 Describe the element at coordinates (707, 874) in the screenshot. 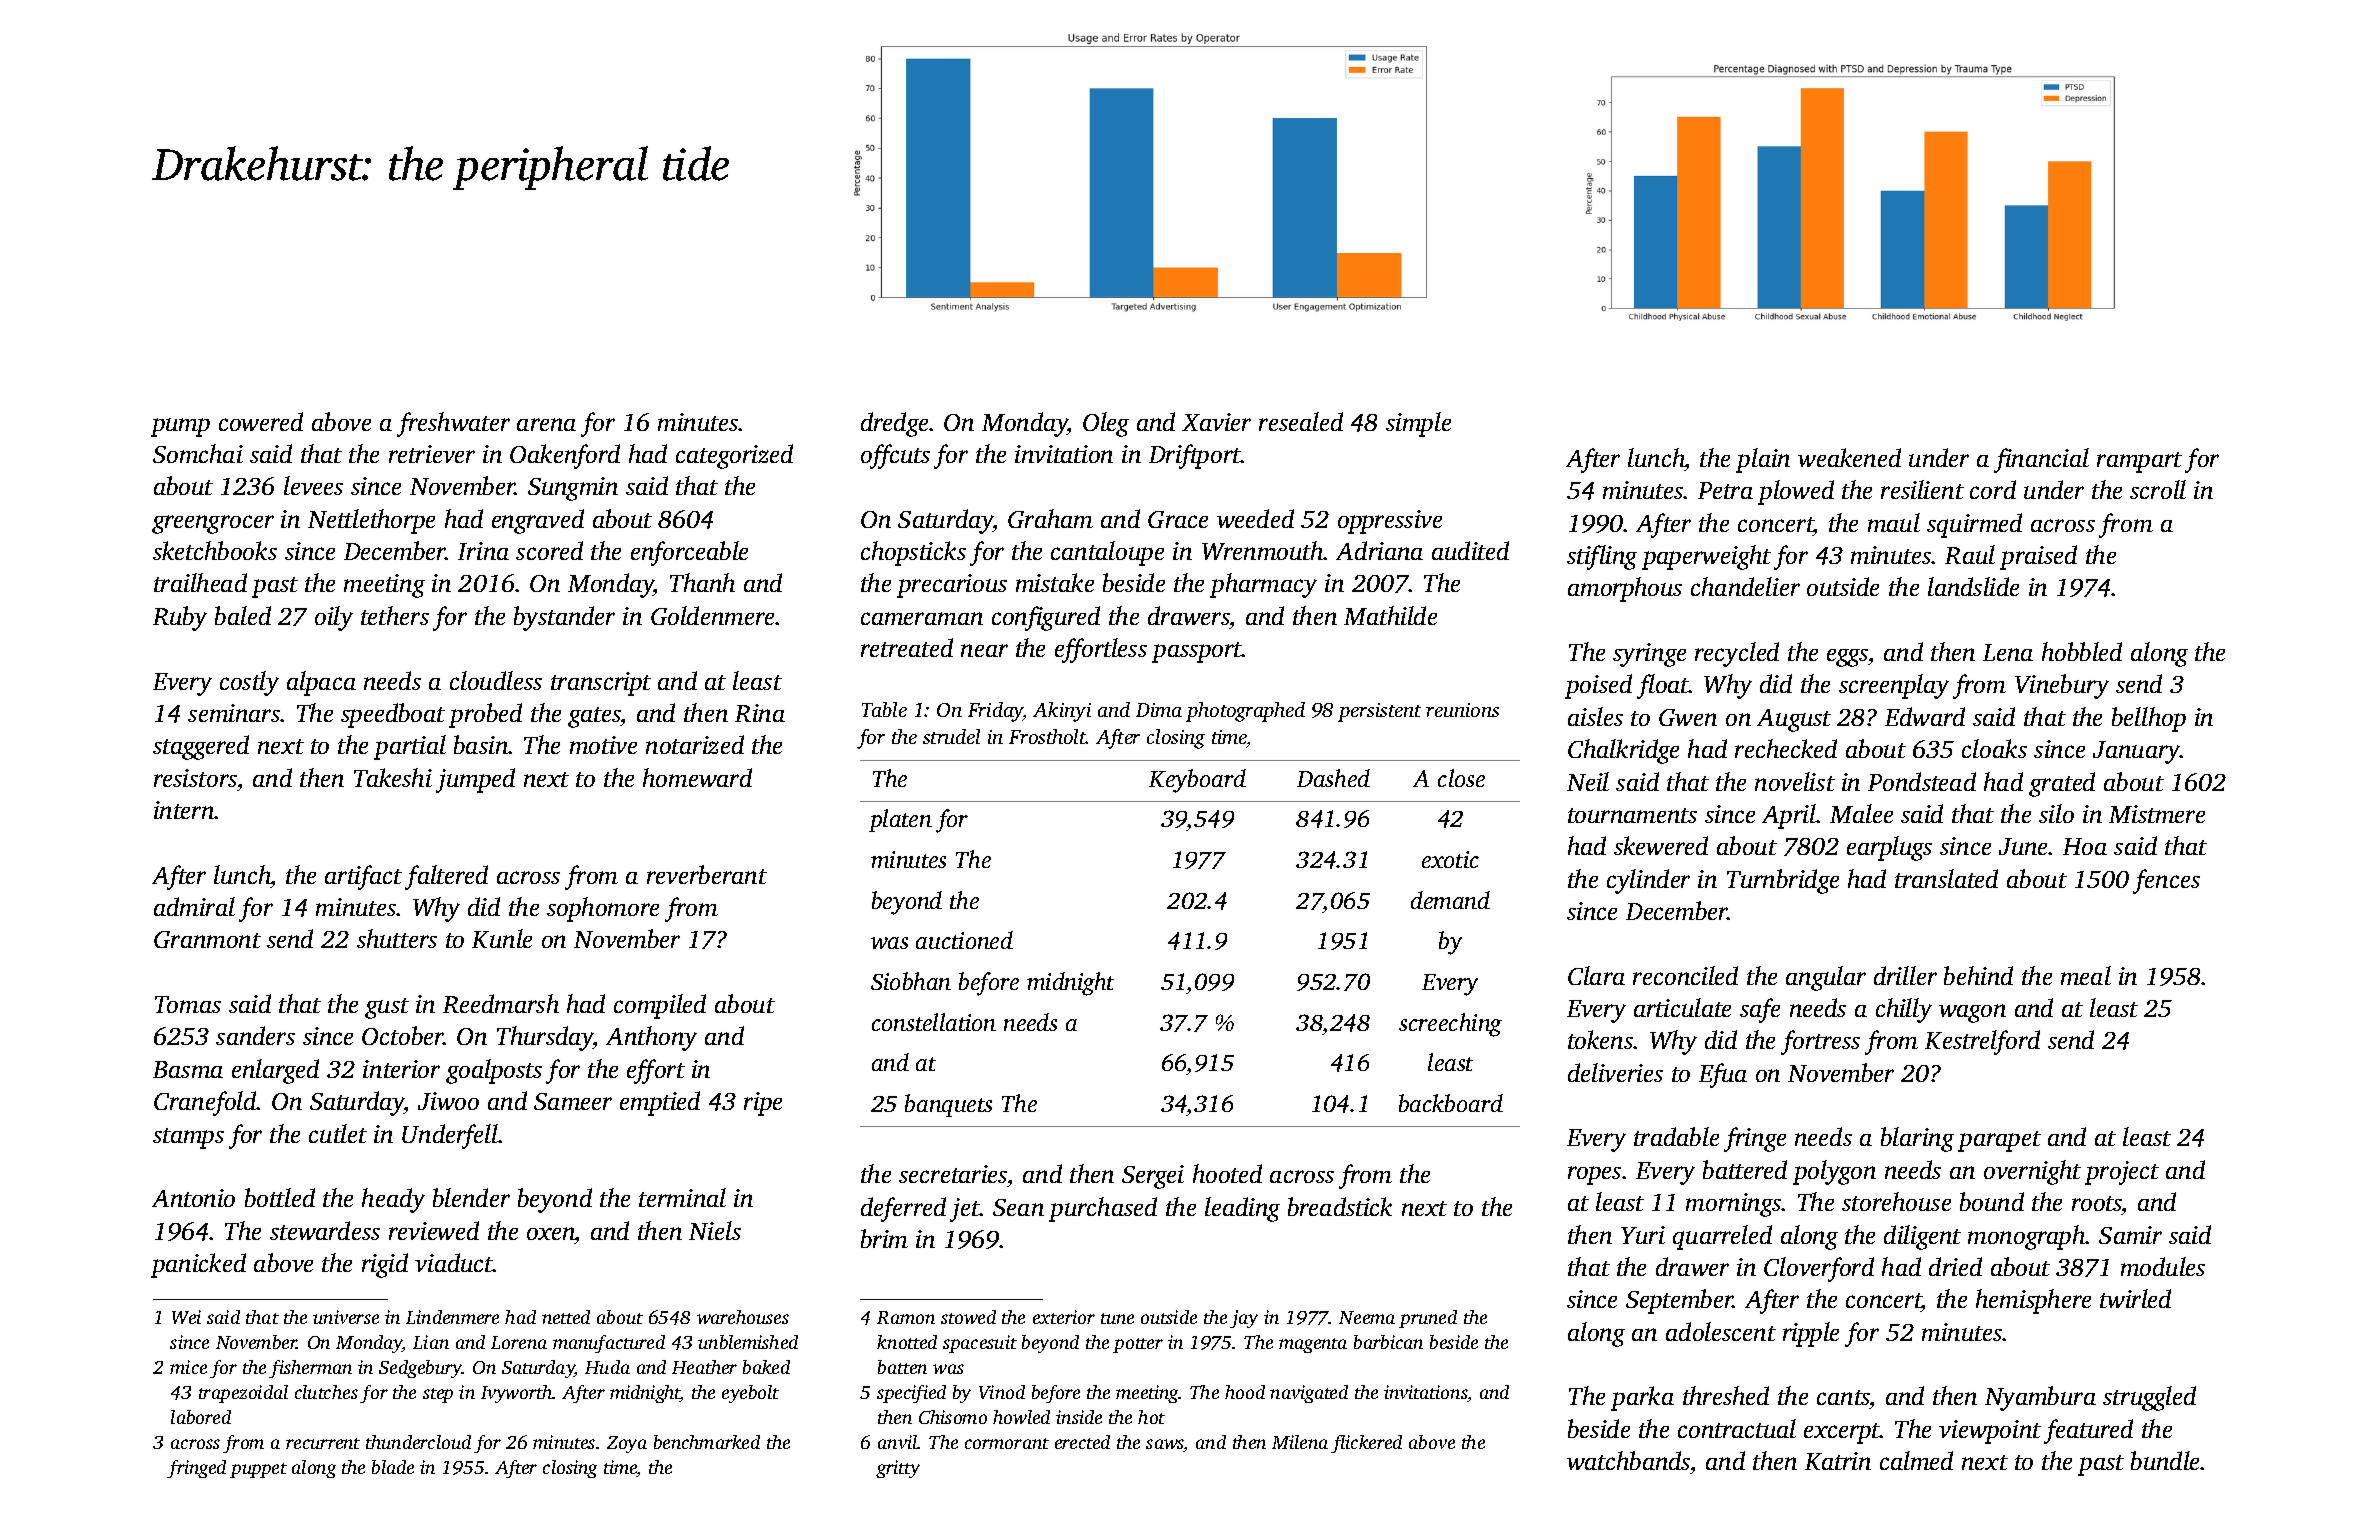

I see `reverberant` at that location.
